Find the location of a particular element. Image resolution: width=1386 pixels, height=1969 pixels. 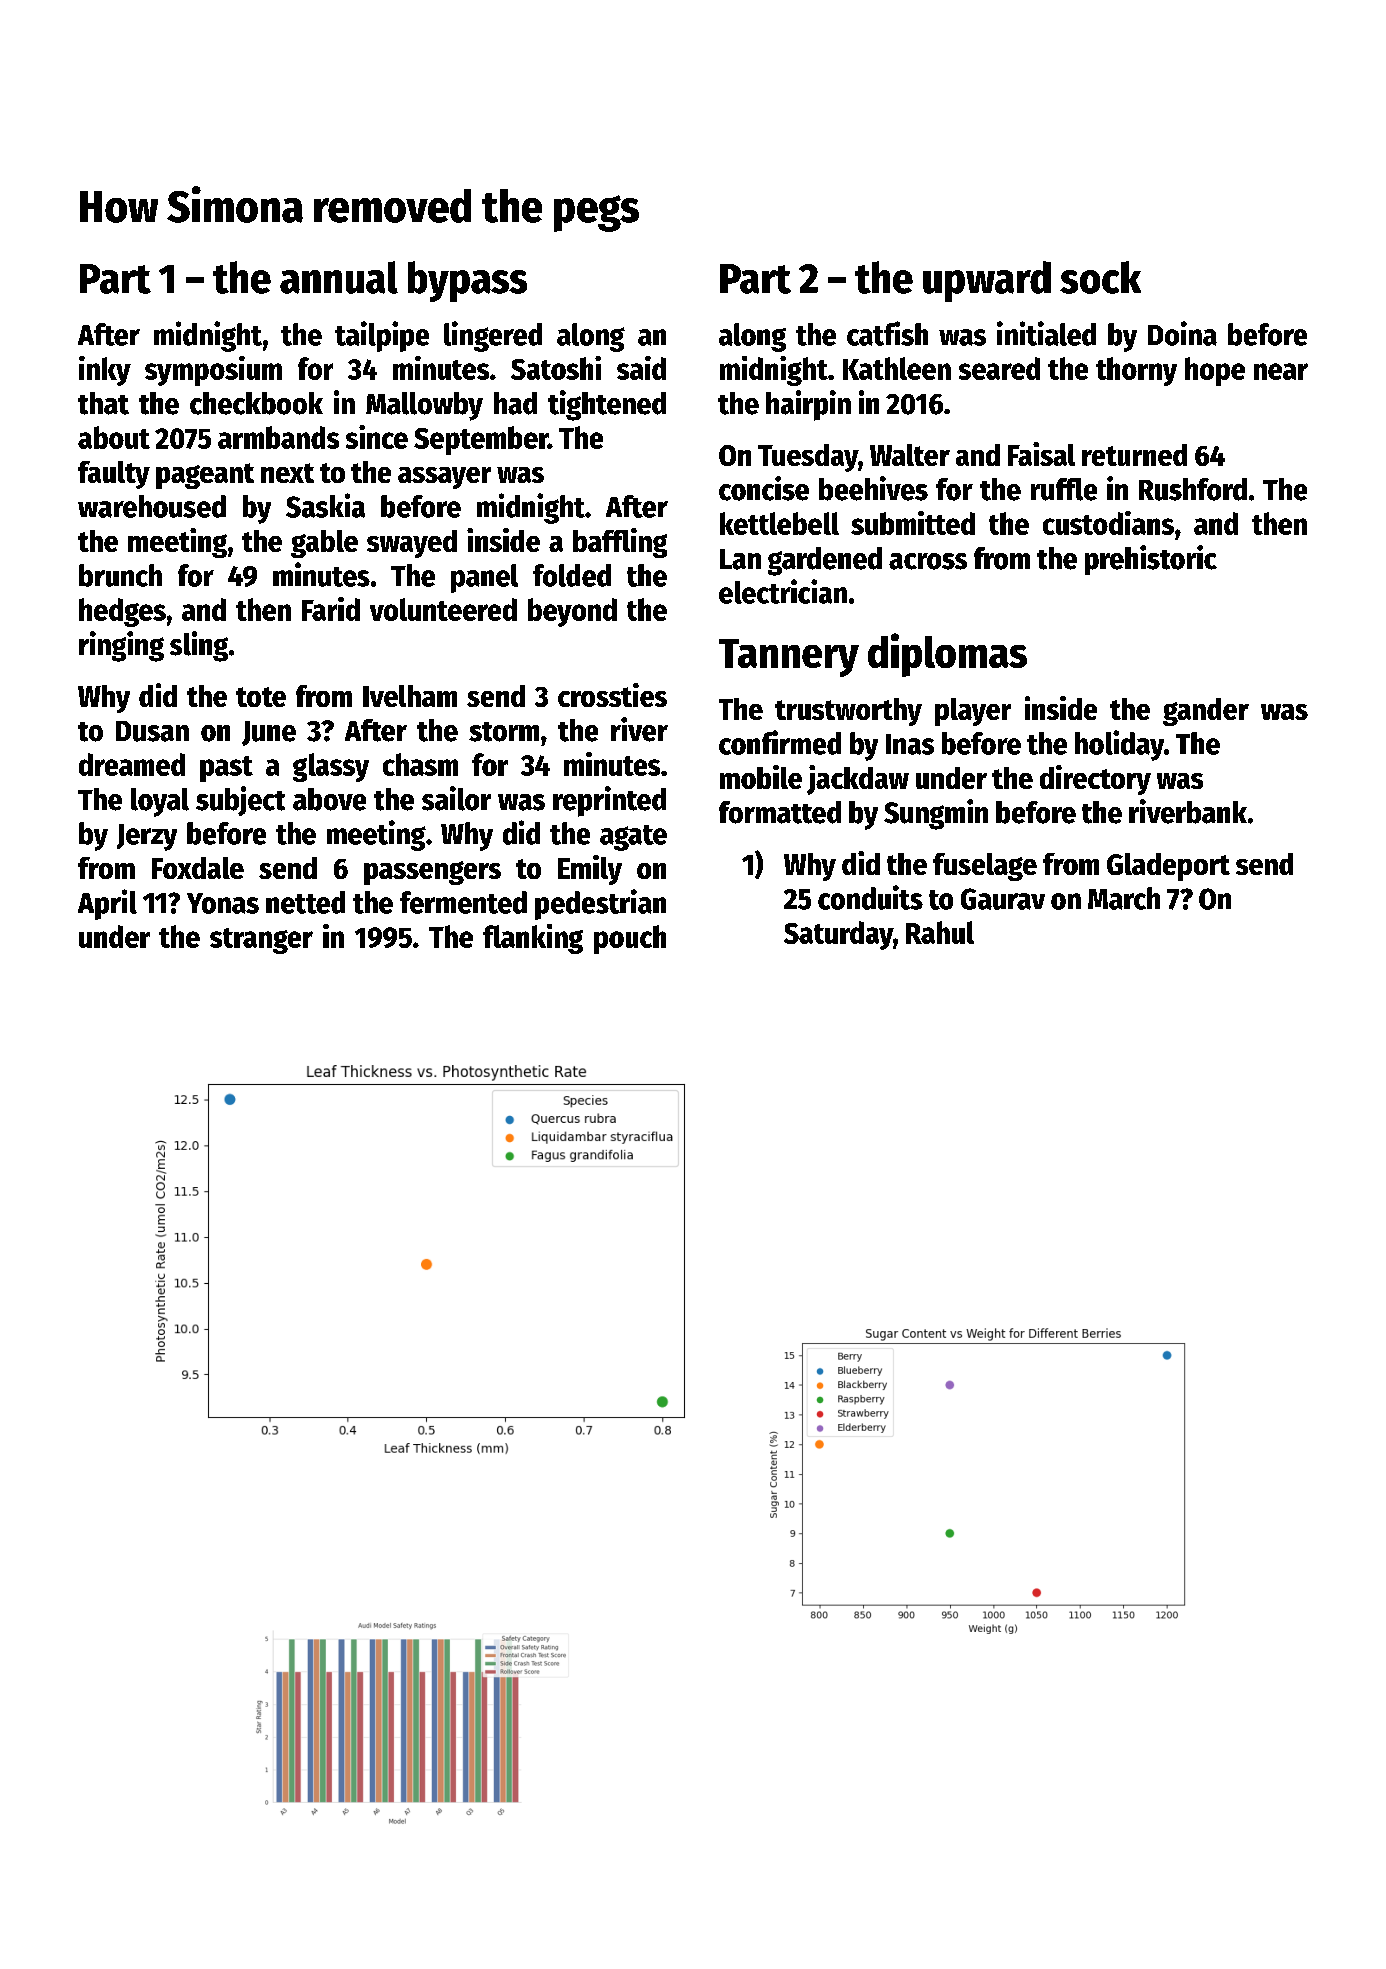

pouch is located at coordinates (630, 939).
